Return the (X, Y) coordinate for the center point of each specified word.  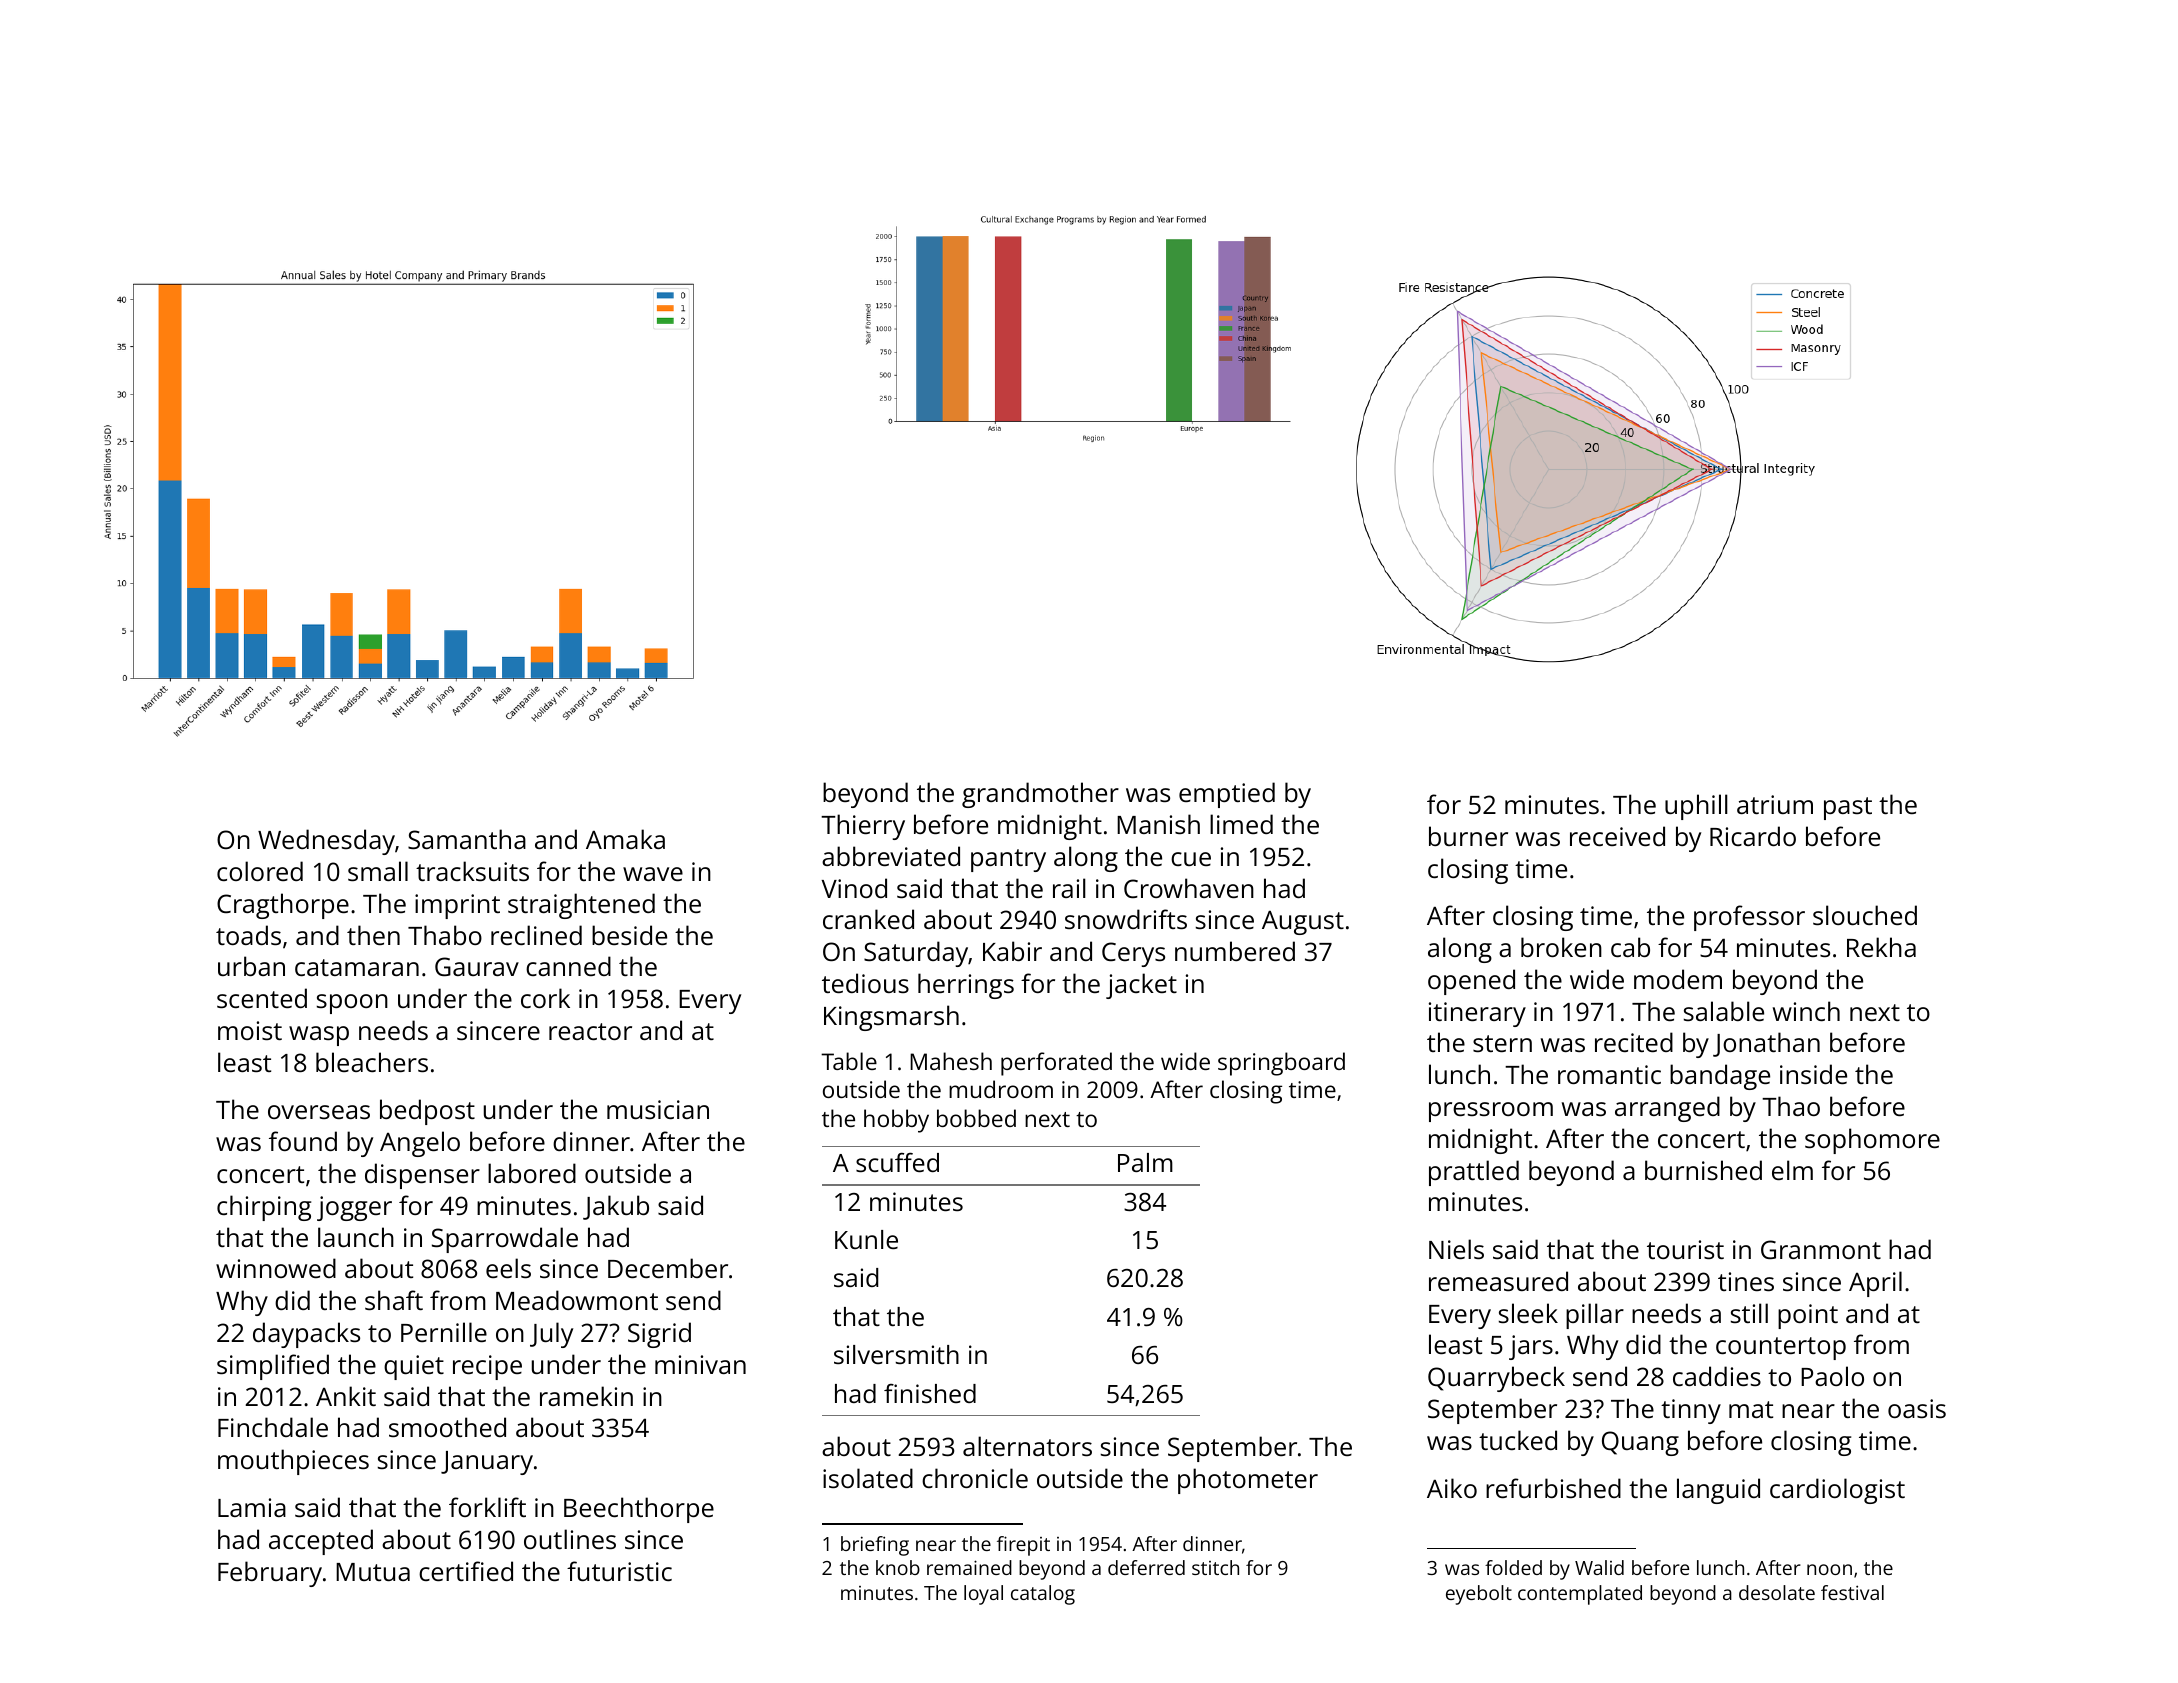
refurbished (1553, 1488)
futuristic (619, 1571)
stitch (1215, 1567)
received (1617, 836)
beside (629, 935)
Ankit (346, 1396)
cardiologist (1837, 1491)
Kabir (1012, 951)
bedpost (427, 1112)
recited (1634, 1042)
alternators (1027, 1446)
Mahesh (951, 1061)
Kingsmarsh (891, 1018)
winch (1806, 1011)
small (378, 871)
